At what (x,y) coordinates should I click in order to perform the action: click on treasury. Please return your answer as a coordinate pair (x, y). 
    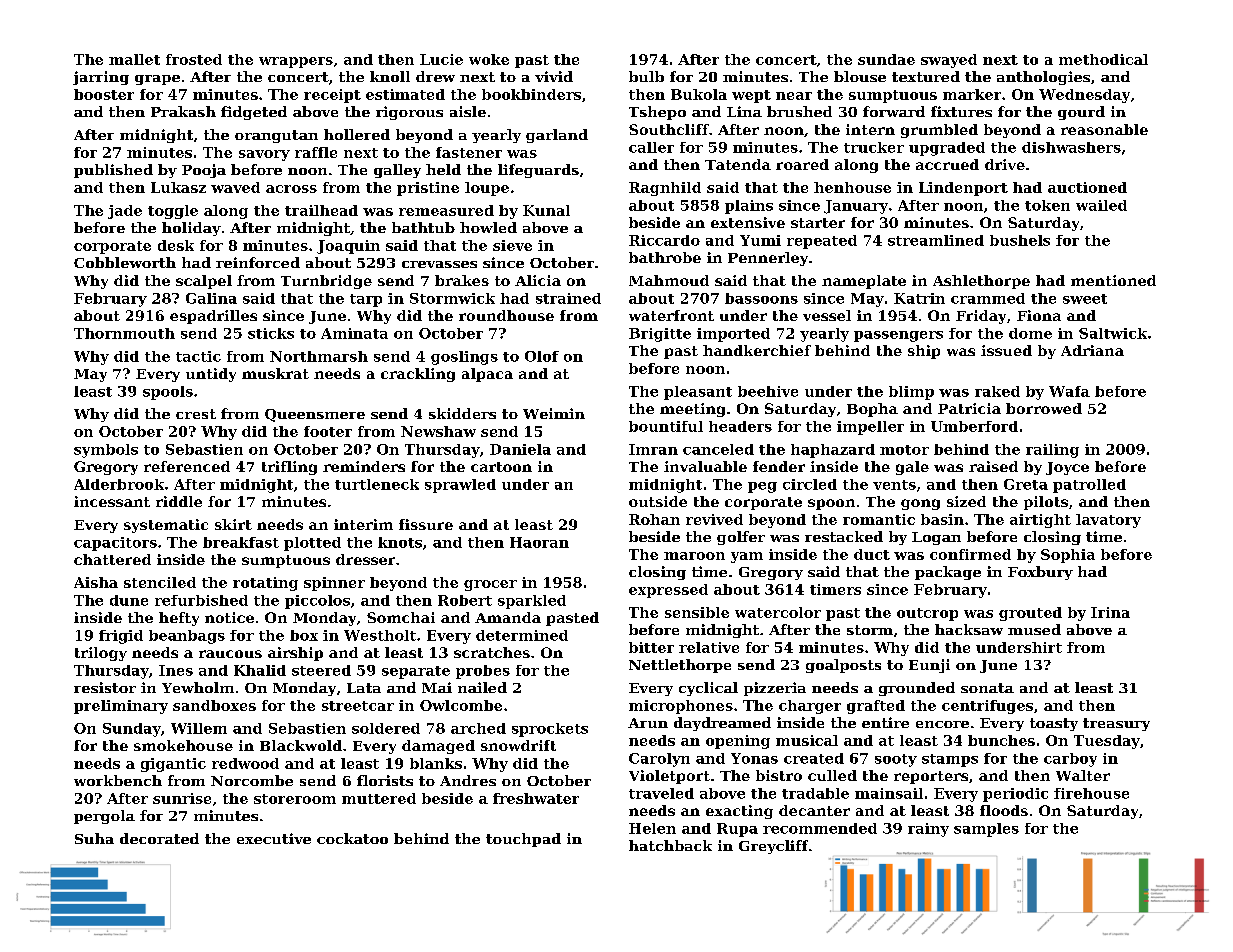
    Looking at the image, I should click on (1116, 724).
